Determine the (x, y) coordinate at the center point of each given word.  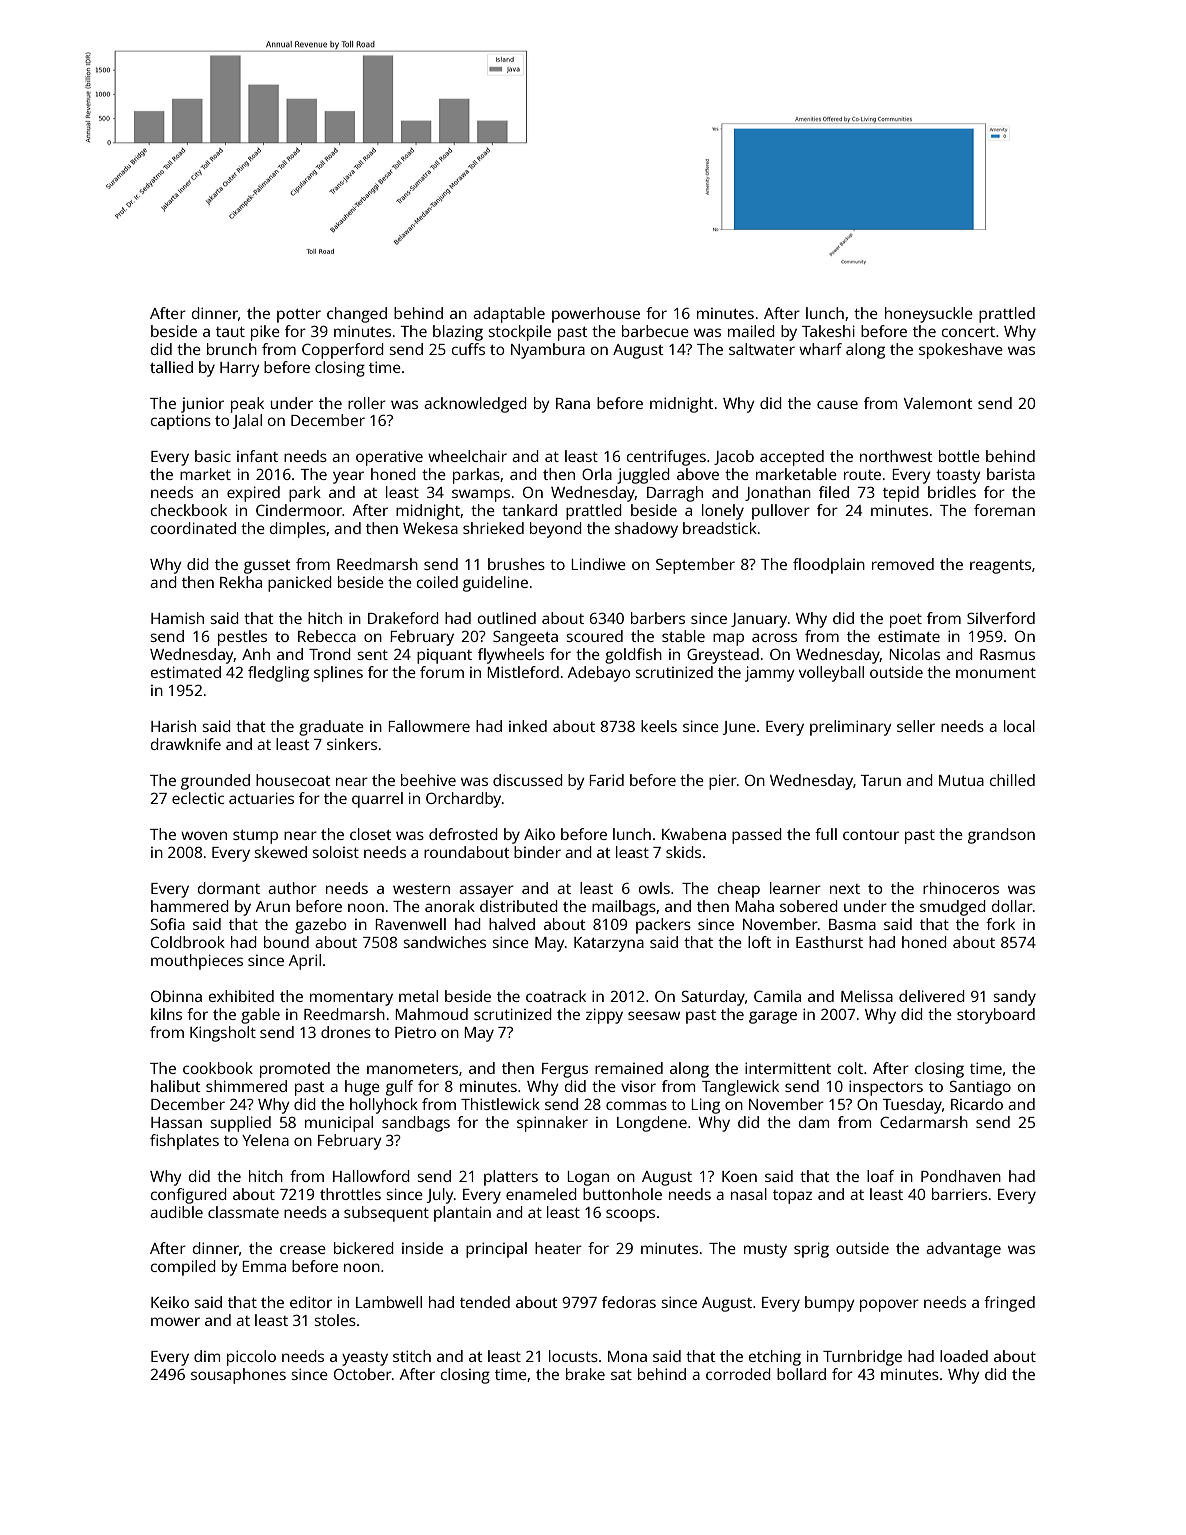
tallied (171, 367)
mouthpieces (197, 962)
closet (371, 834)
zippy (604, 1016)
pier (723, 782)
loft (759, 942)
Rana (573, 403)
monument (996, 673)
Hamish (177, 618)
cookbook (218, 1068)
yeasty (365, 1359)
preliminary (851, 728)
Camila (777, 996)
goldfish (633, 656)
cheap (739, 890)
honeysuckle (929, 315)
